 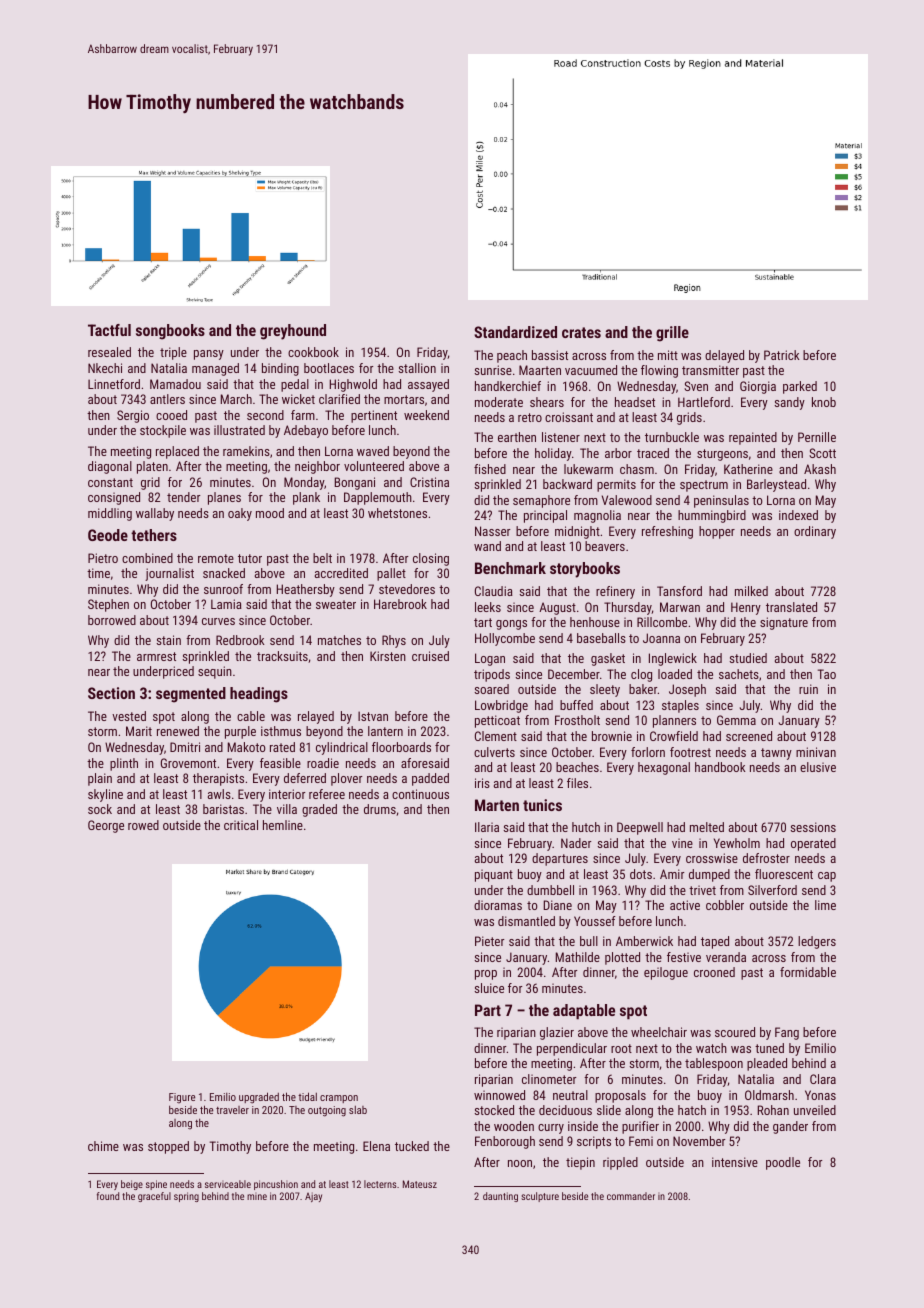 I want to click on stopped, so click(x=168, y=1147).
